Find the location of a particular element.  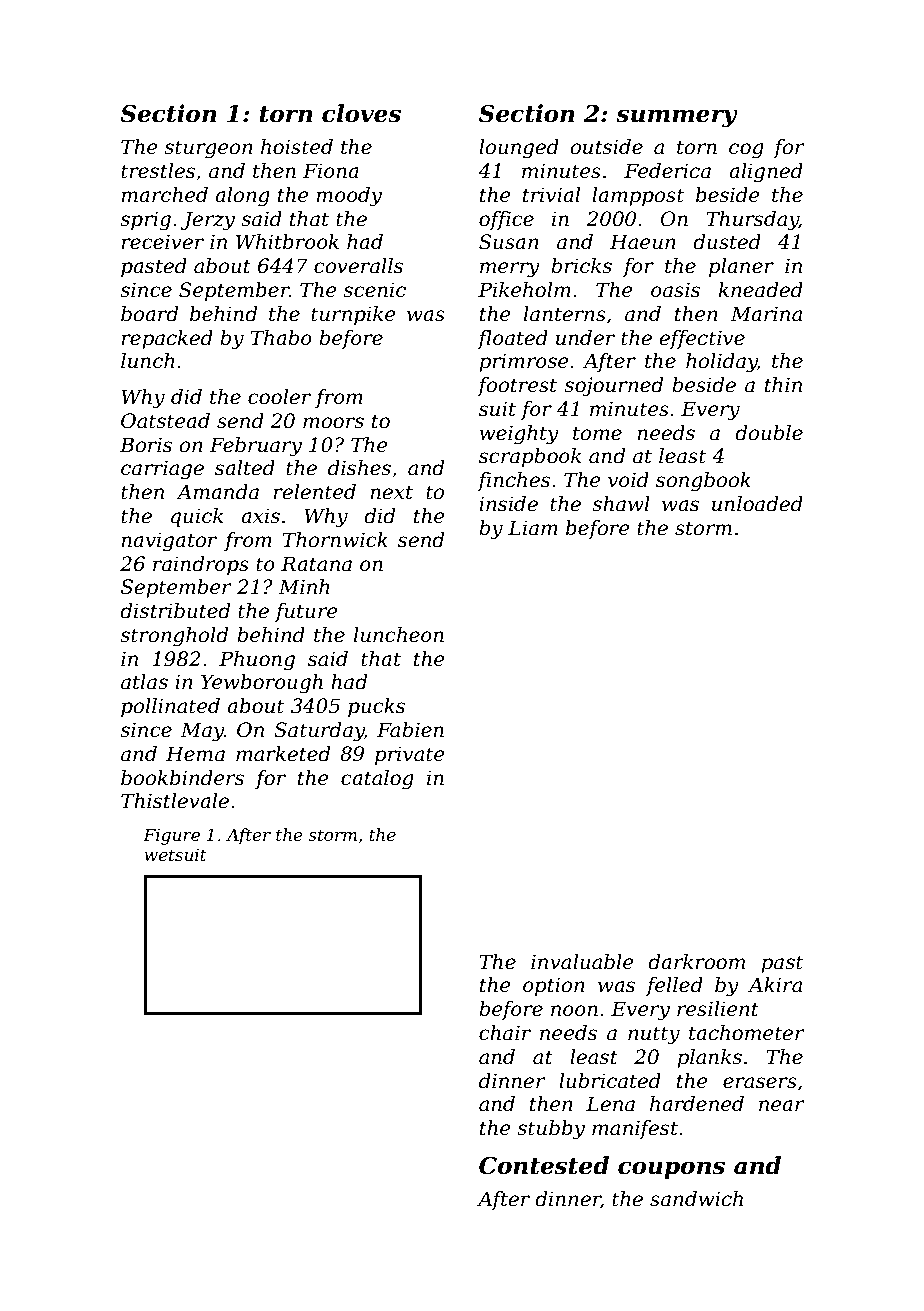

board is located at coordinates (149, 314).
